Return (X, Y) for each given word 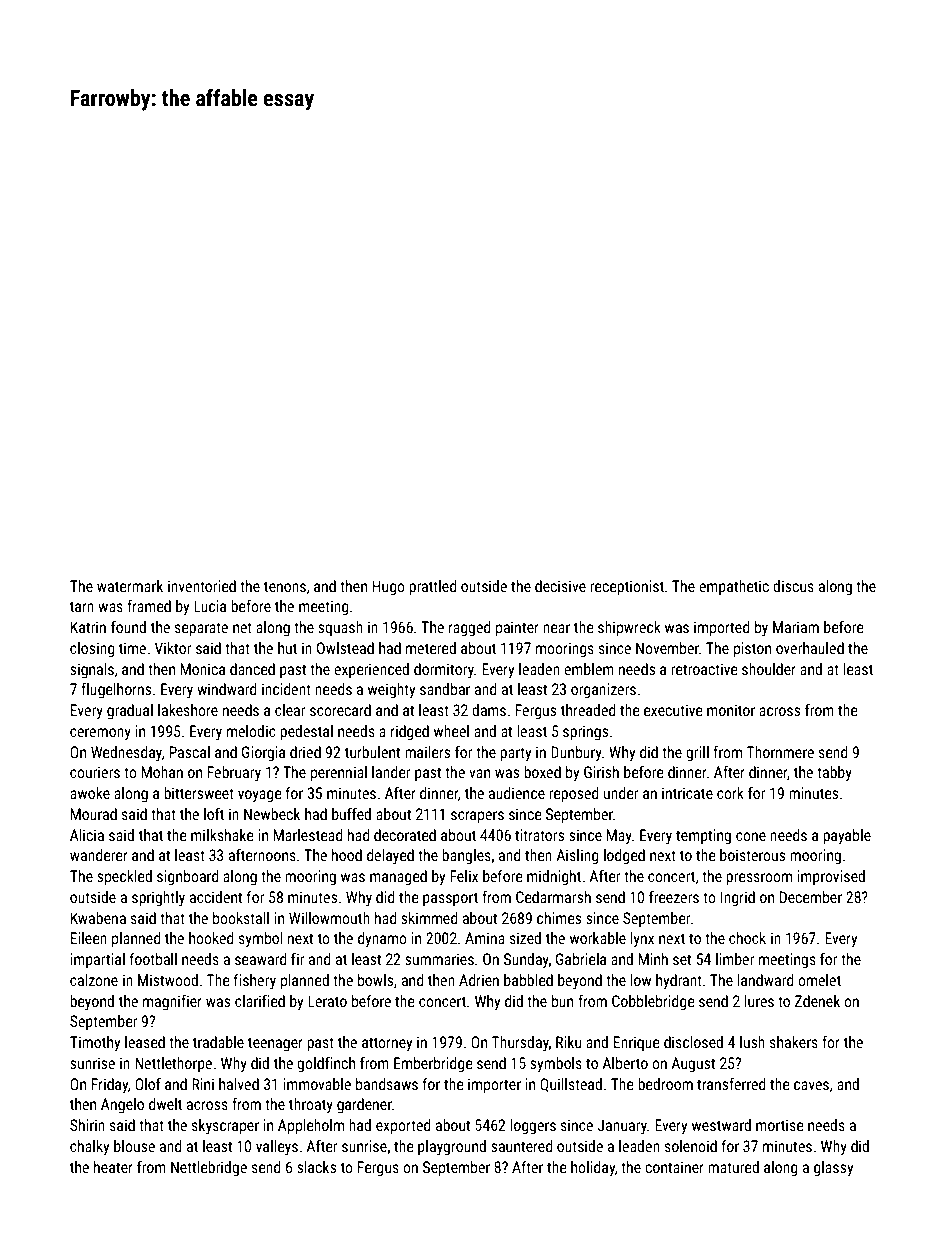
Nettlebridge (209, 1168)
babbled (528, 980)
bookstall (241, 918)
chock (747, 938)
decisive (560, 586)
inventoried (202, 586)
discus (793, 586)
